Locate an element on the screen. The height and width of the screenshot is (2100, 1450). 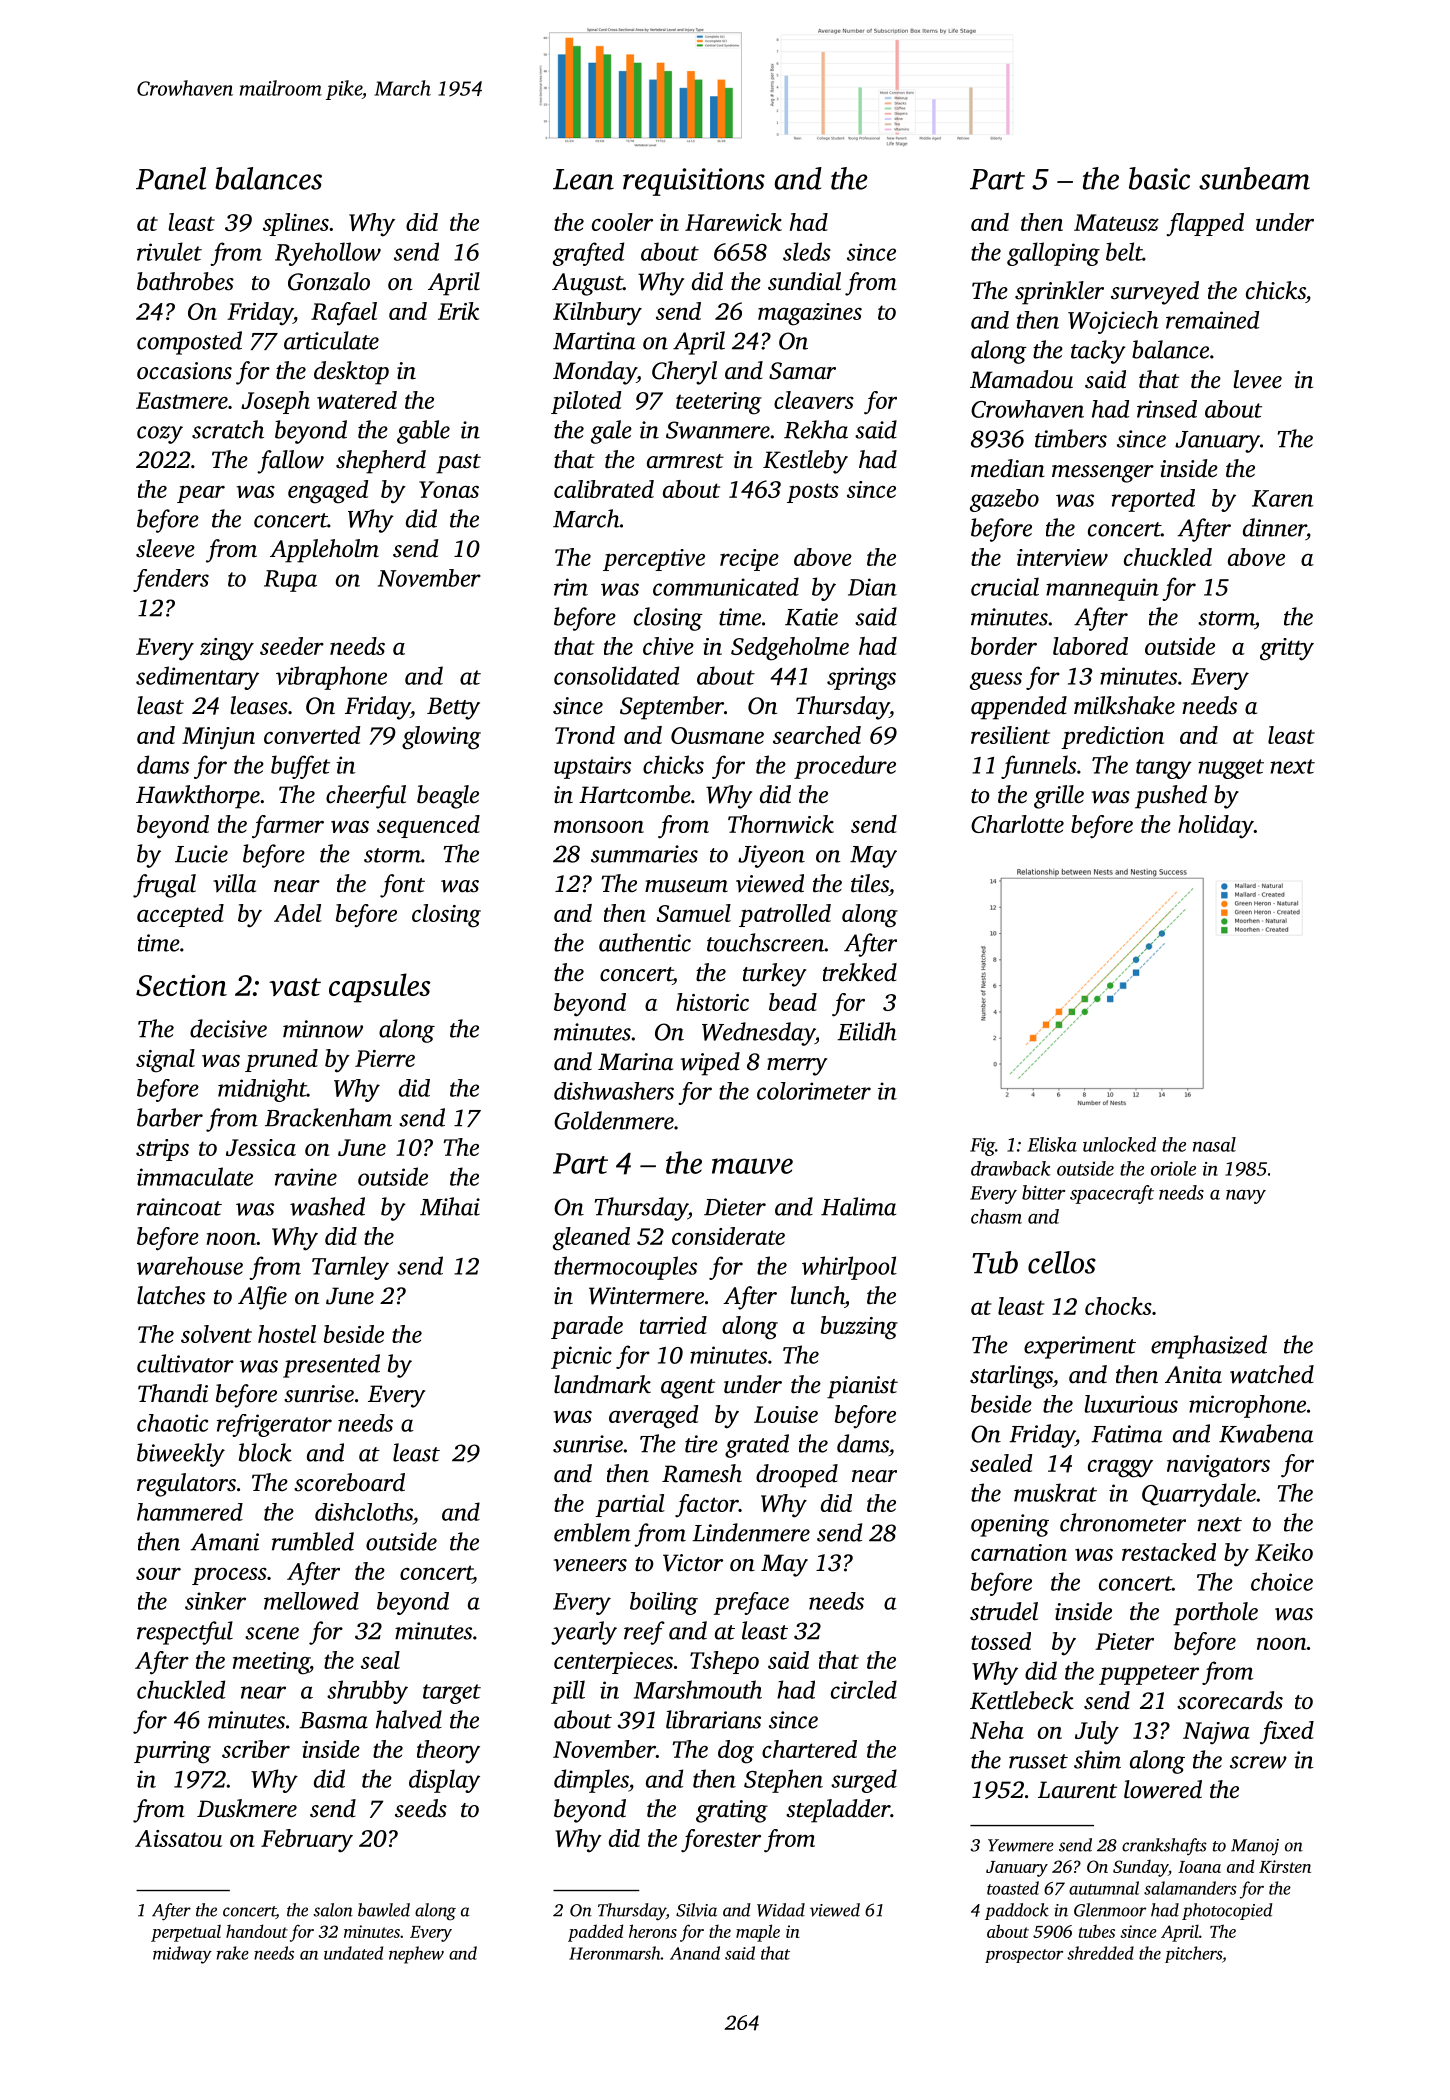
spacecraft is located at coordinates (1112, 1194).
